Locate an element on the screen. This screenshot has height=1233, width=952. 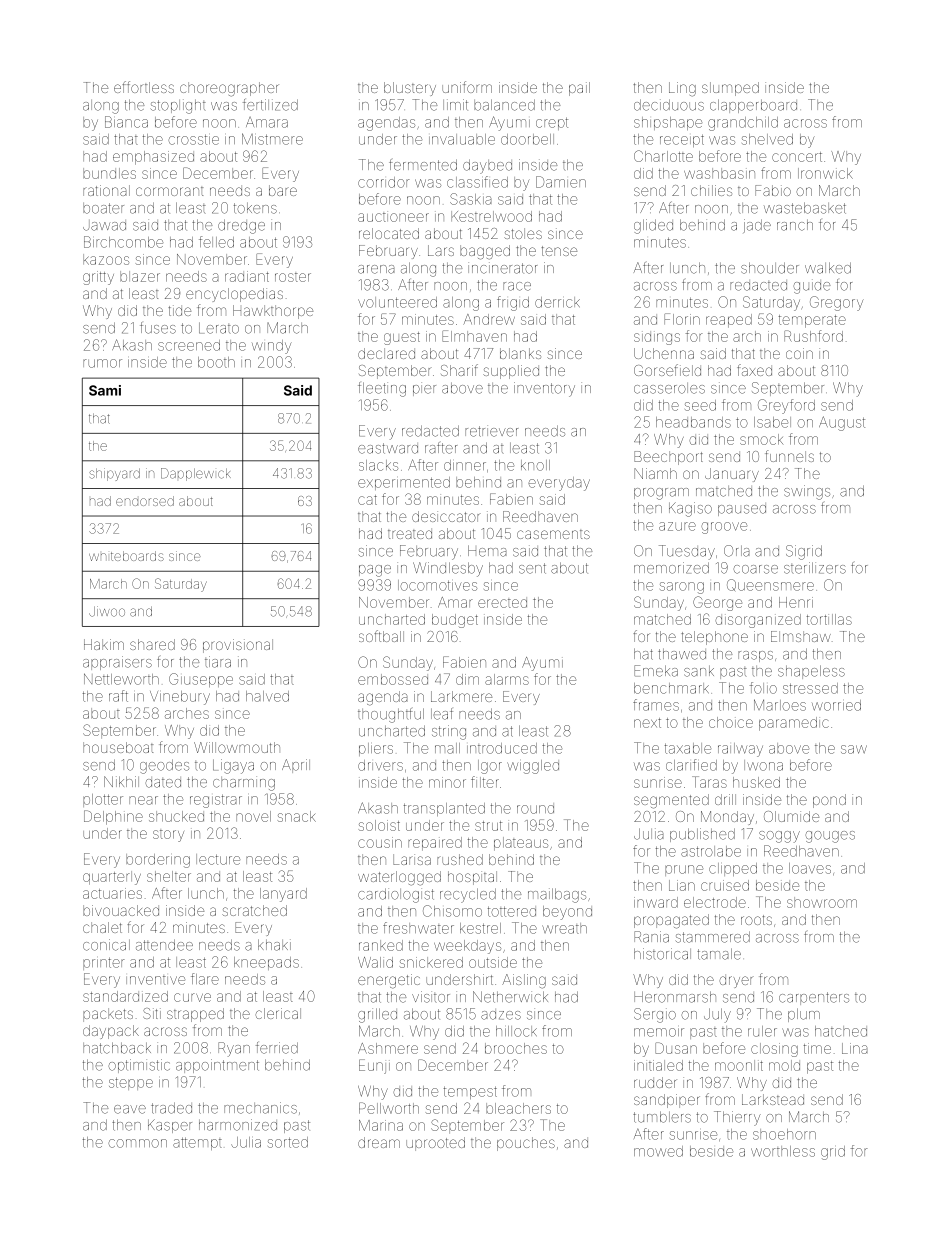
appointment is located at coordinates (217, 1066).
